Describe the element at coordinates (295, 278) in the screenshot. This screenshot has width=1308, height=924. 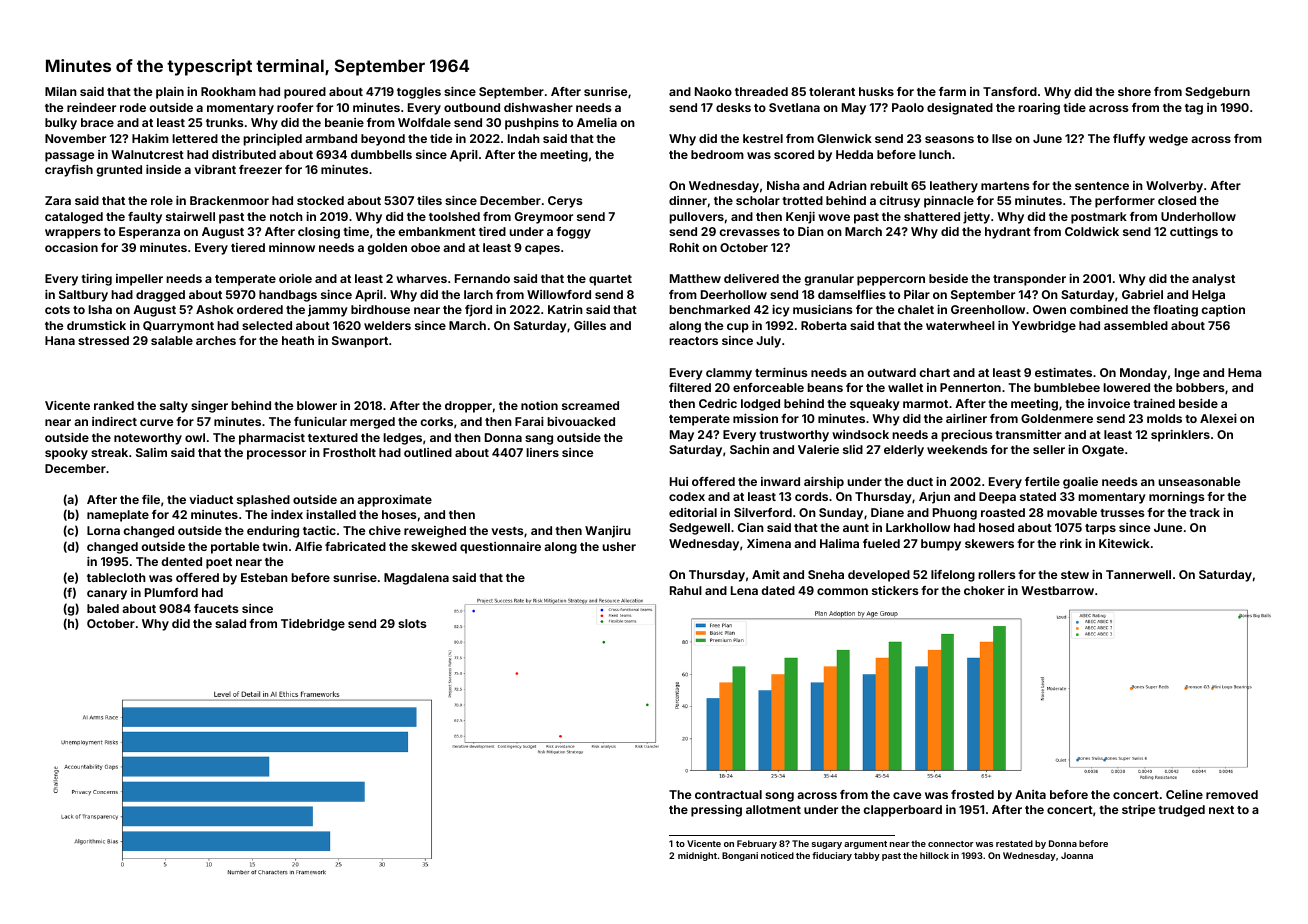
I see `oriole` at that location.
